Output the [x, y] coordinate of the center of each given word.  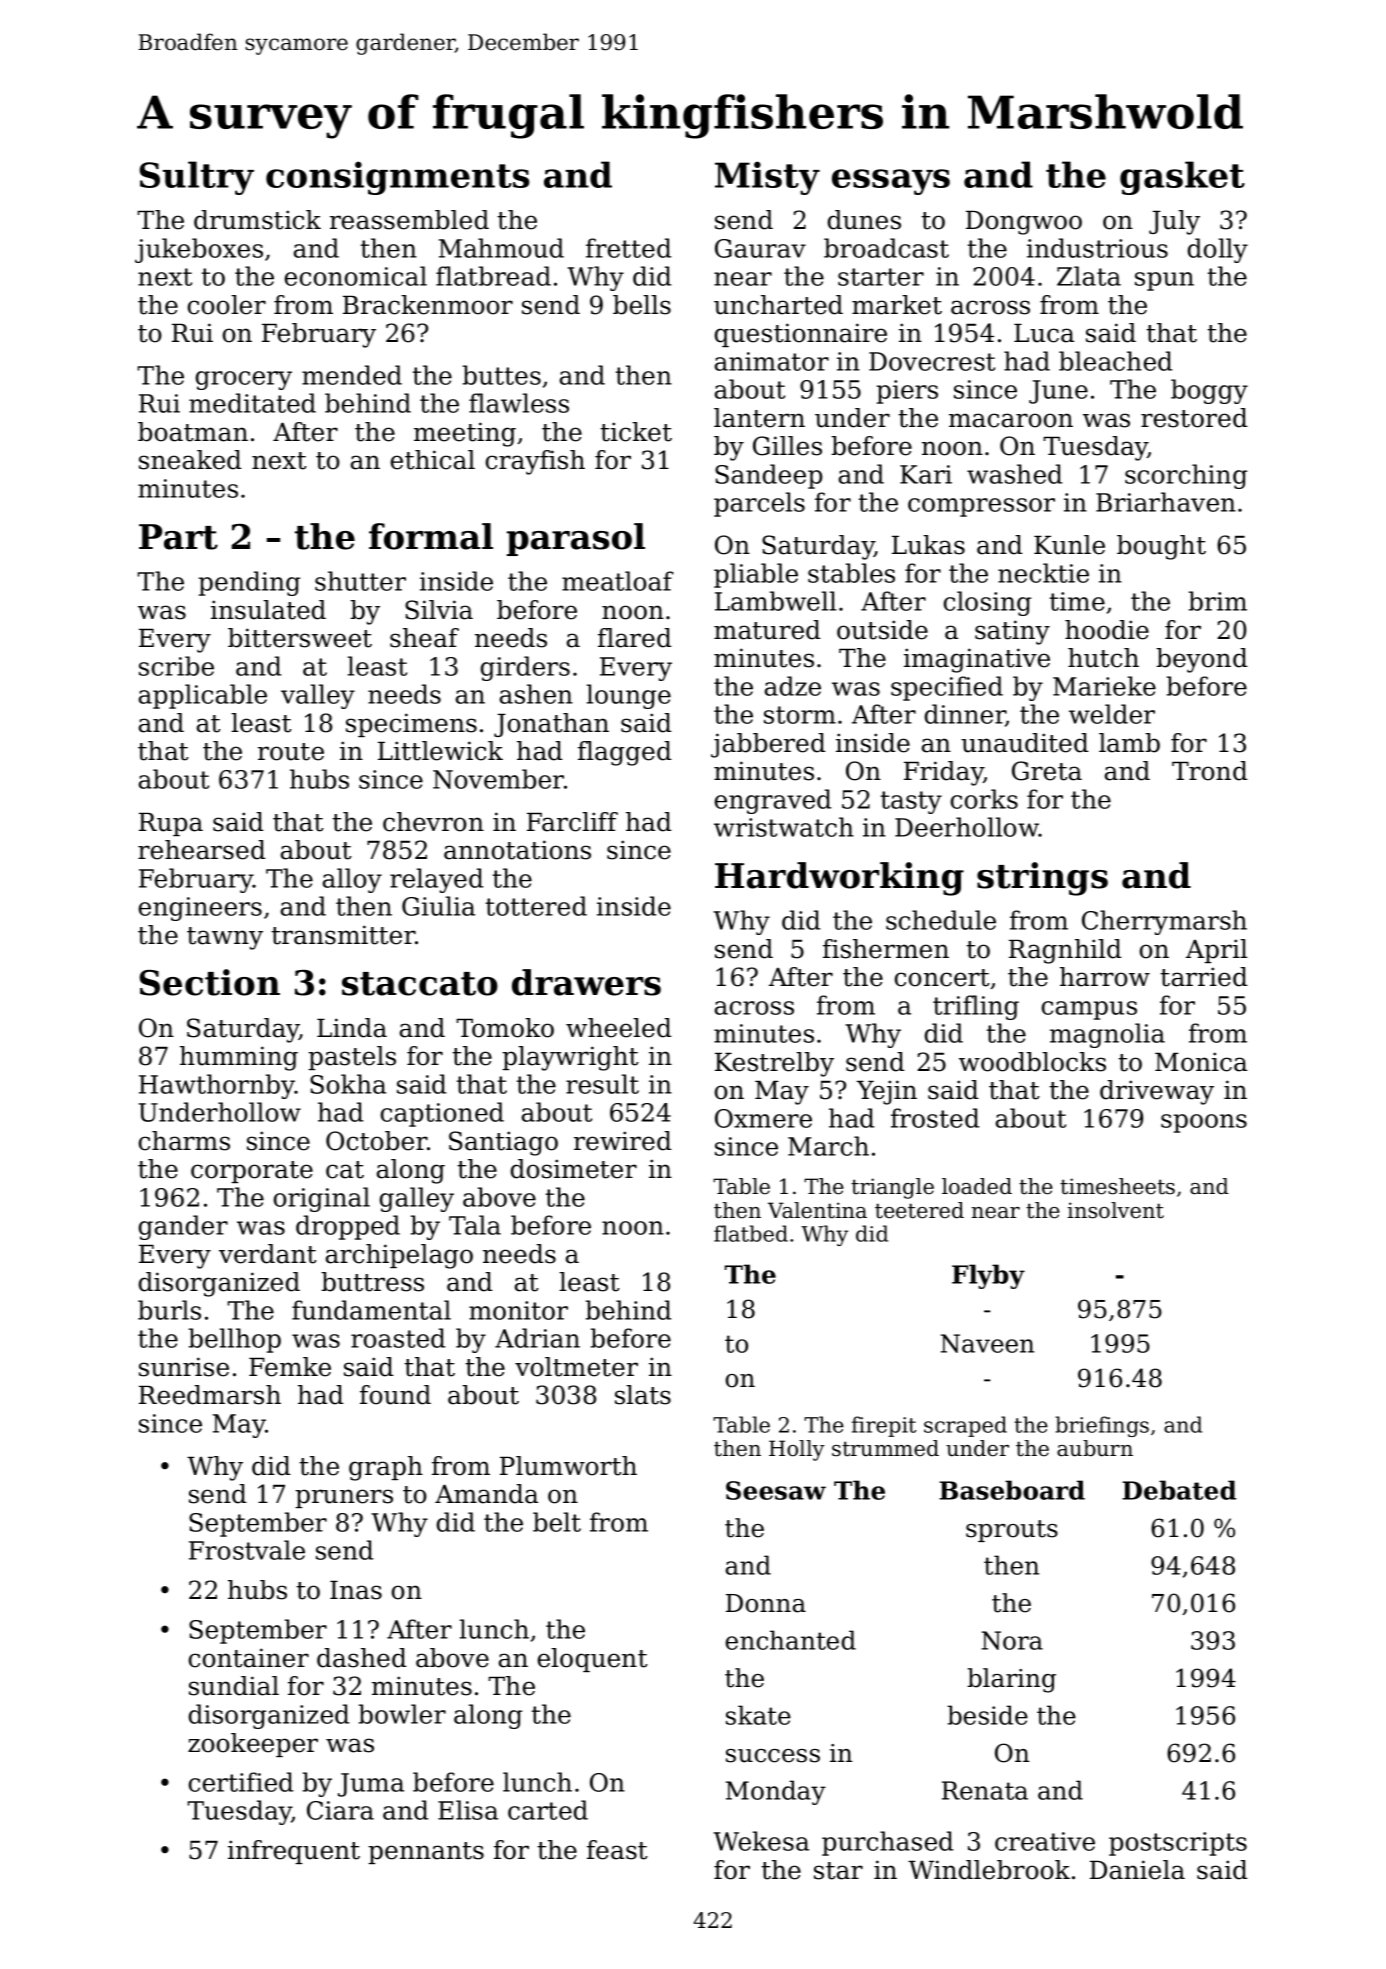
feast [617, 1850]
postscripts [1178, 1844]
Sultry [197, 178]
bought [1161, 547]
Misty [767, 178]
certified [241, 1782]
